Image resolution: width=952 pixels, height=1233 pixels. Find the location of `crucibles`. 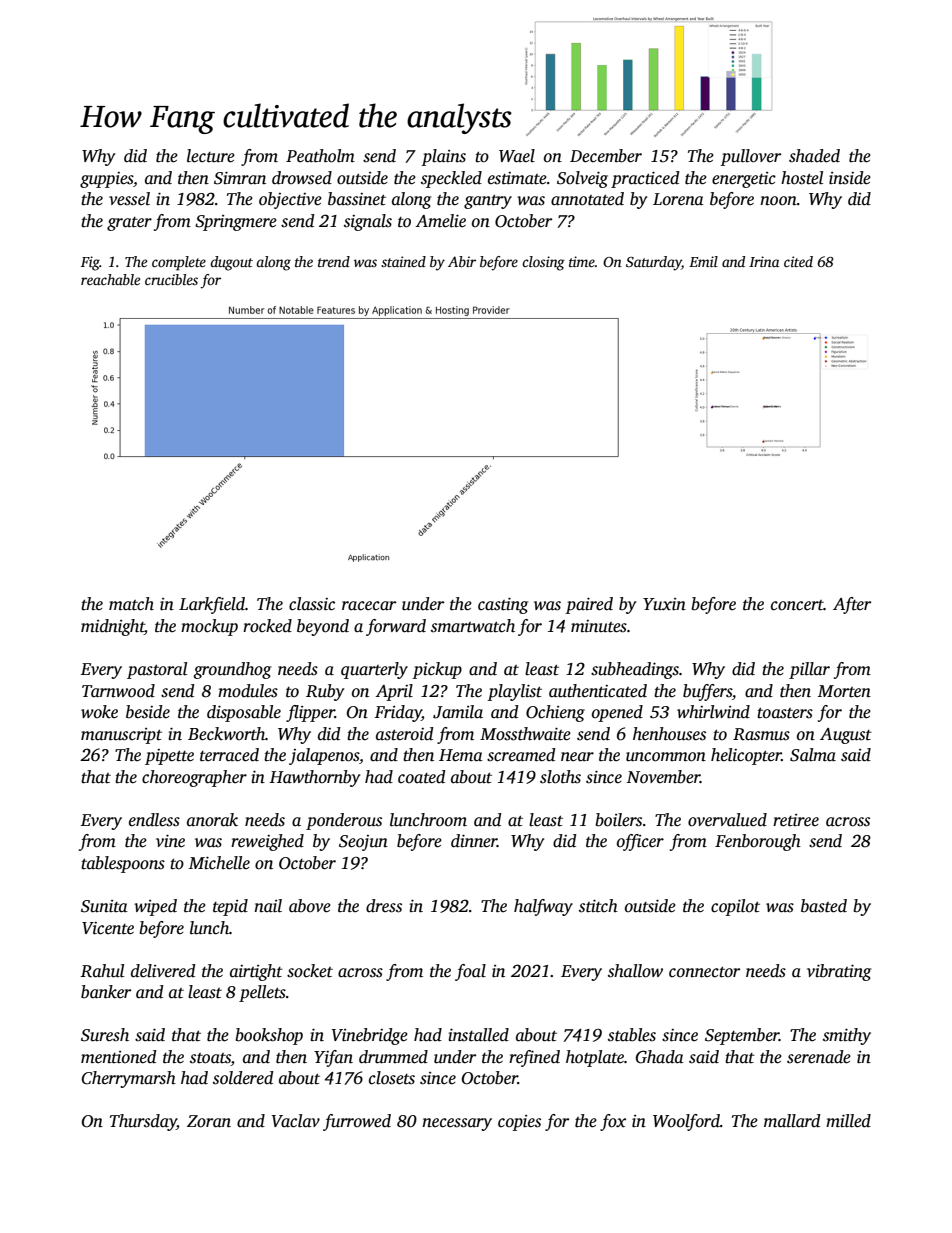

crucibles is located at coordinates (171, 279).
